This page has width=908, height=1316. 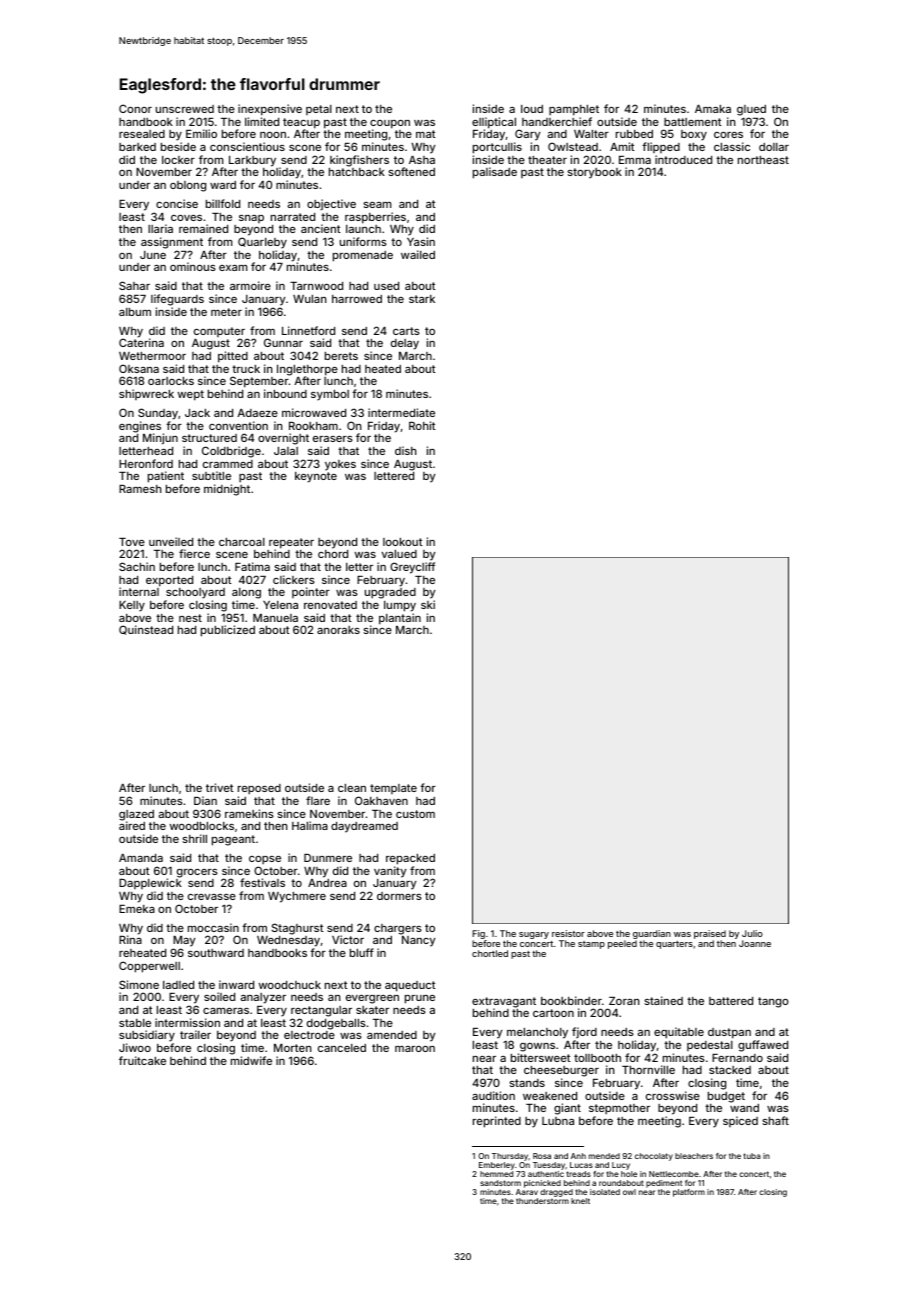 I want to click on introduced, so click(x=683, y=159).
